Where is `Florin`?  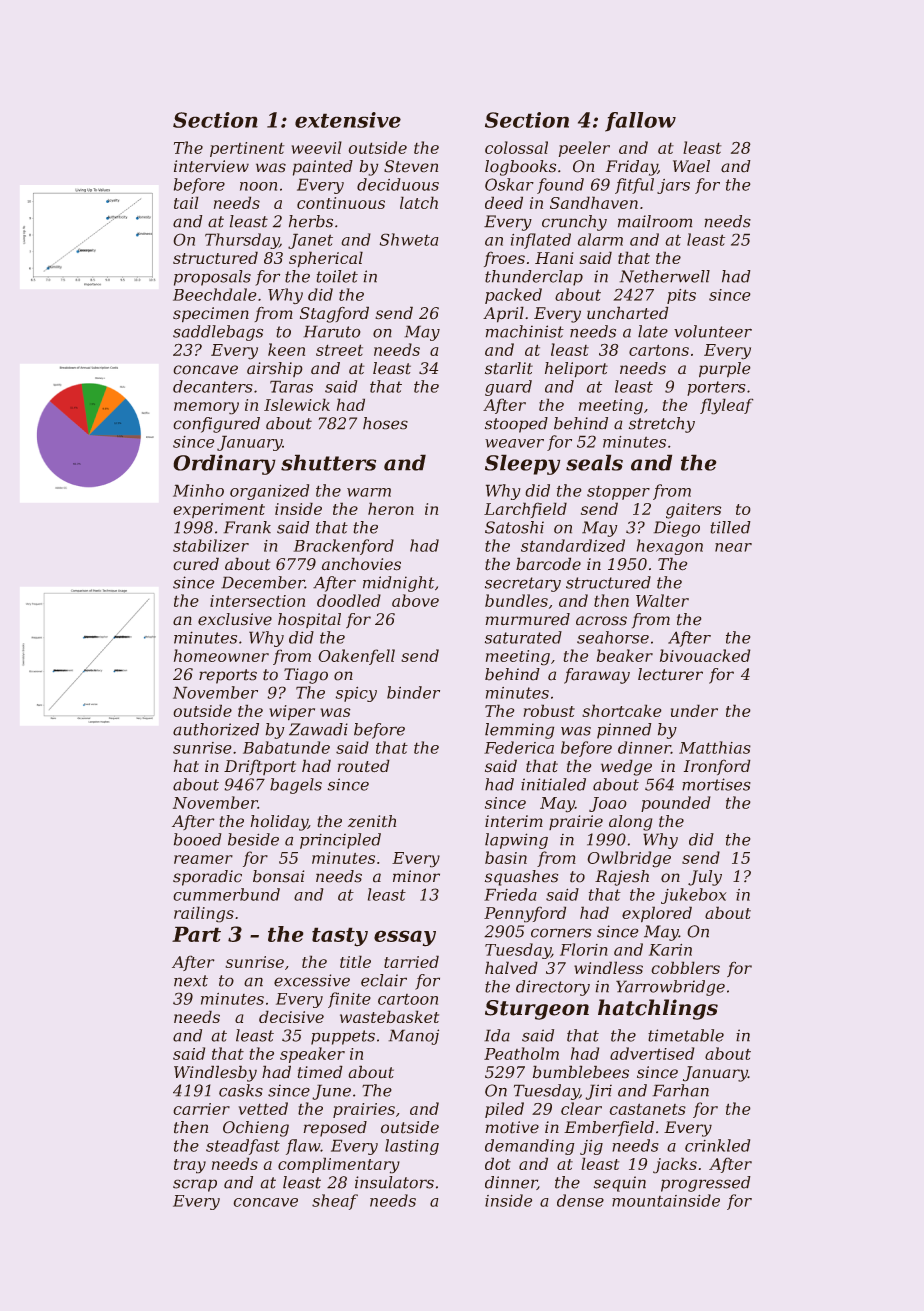 Florin is located at coordinates (584, 949).
